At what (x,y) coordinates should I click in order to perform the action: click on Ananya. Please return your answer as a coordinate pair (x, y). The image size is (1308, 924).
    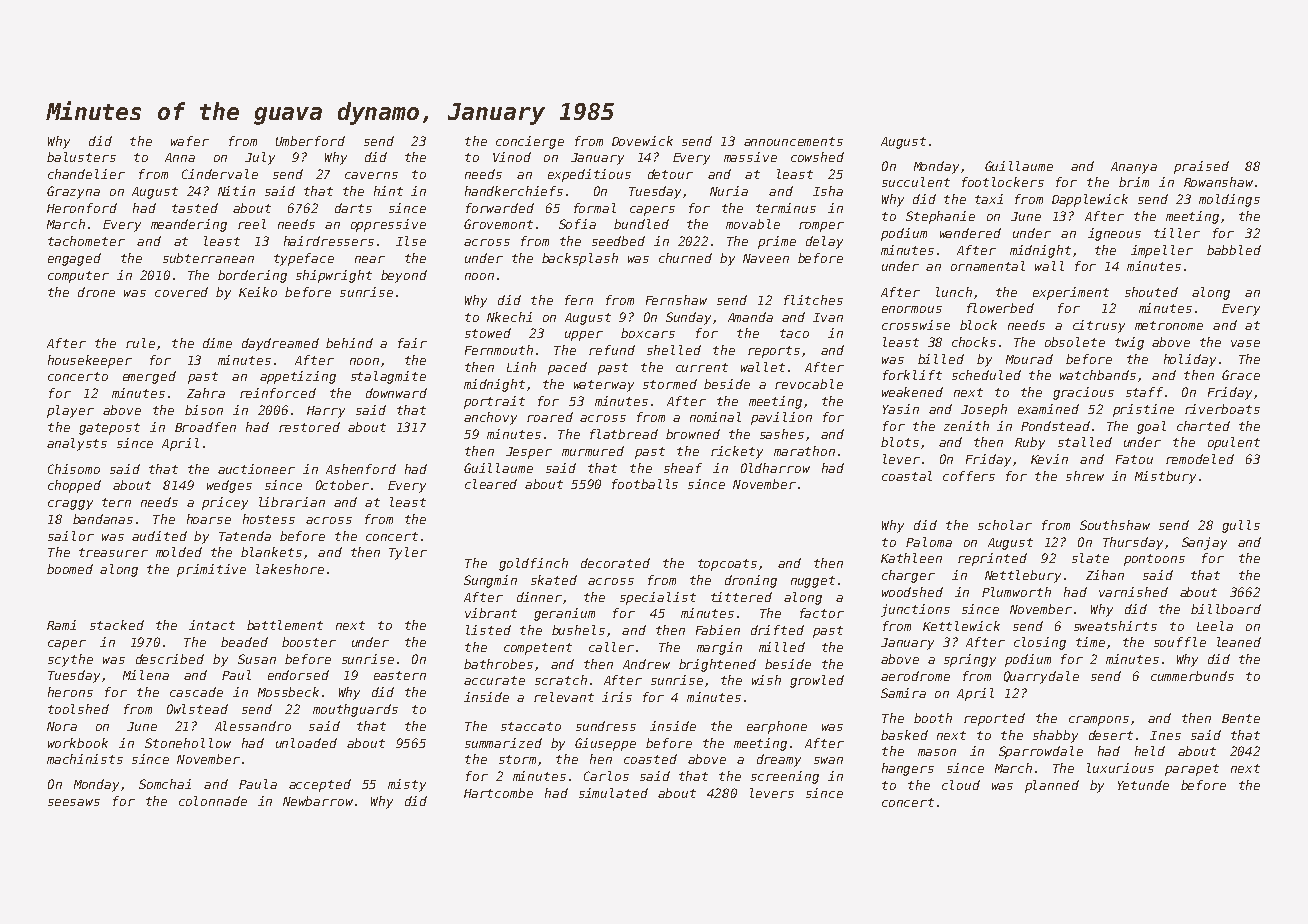
    Looking at the image, I should click on (1134, 168).
